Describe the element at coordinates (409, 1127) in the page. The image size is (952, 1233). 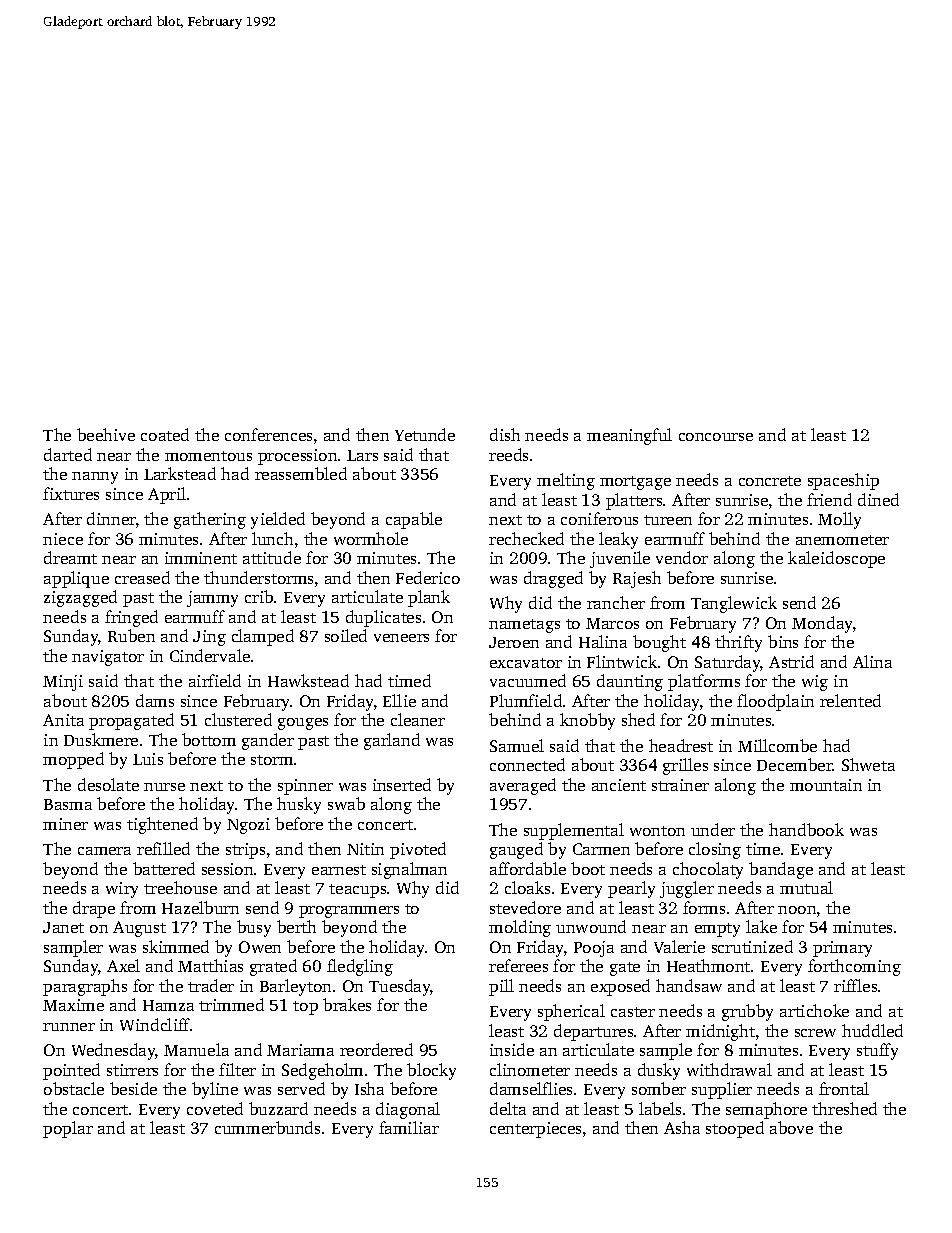
I see `familiar` at that location.
